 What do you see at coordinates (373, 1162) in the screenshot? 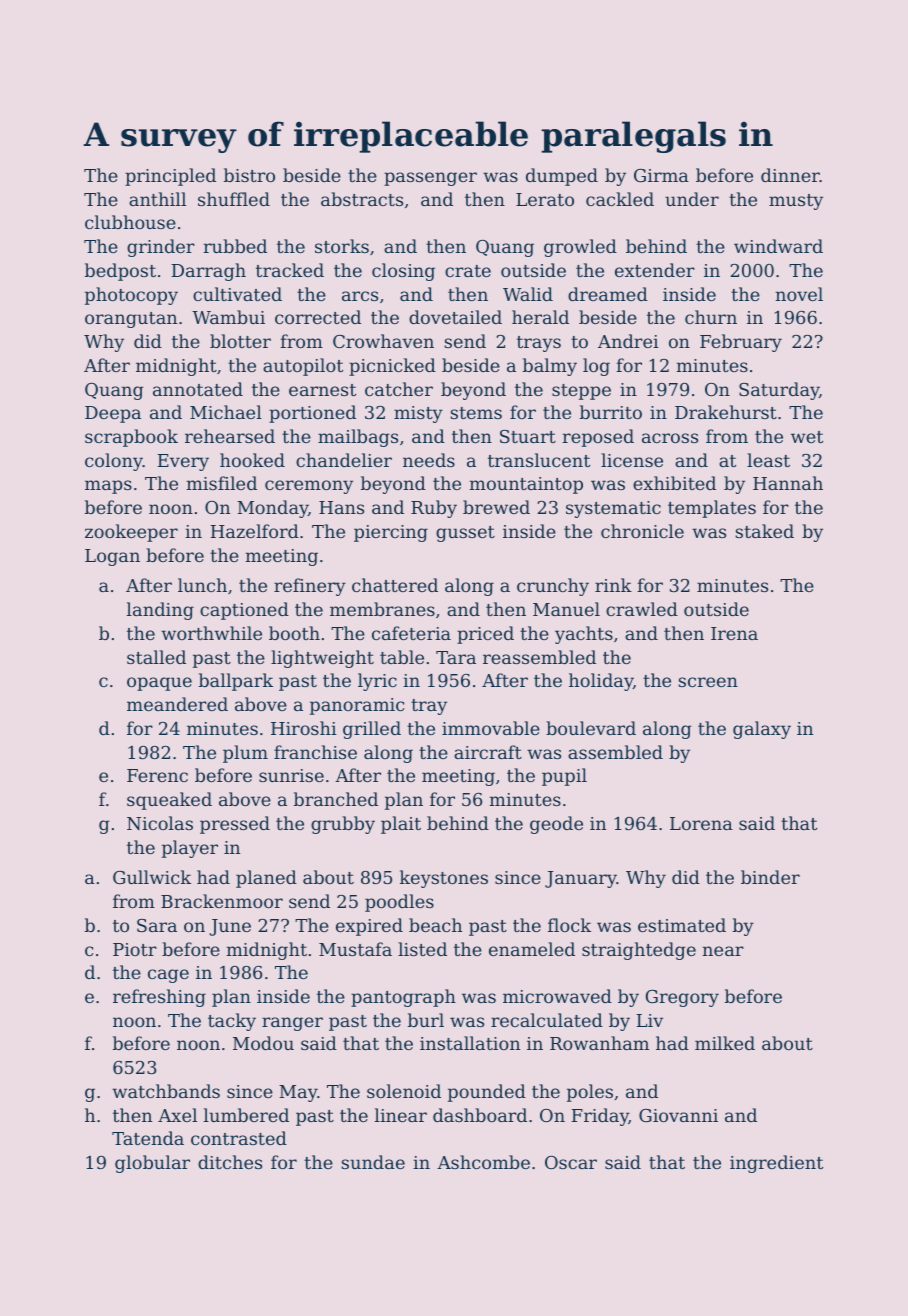
I see `sundae` at bounding box center [373, 1162].
